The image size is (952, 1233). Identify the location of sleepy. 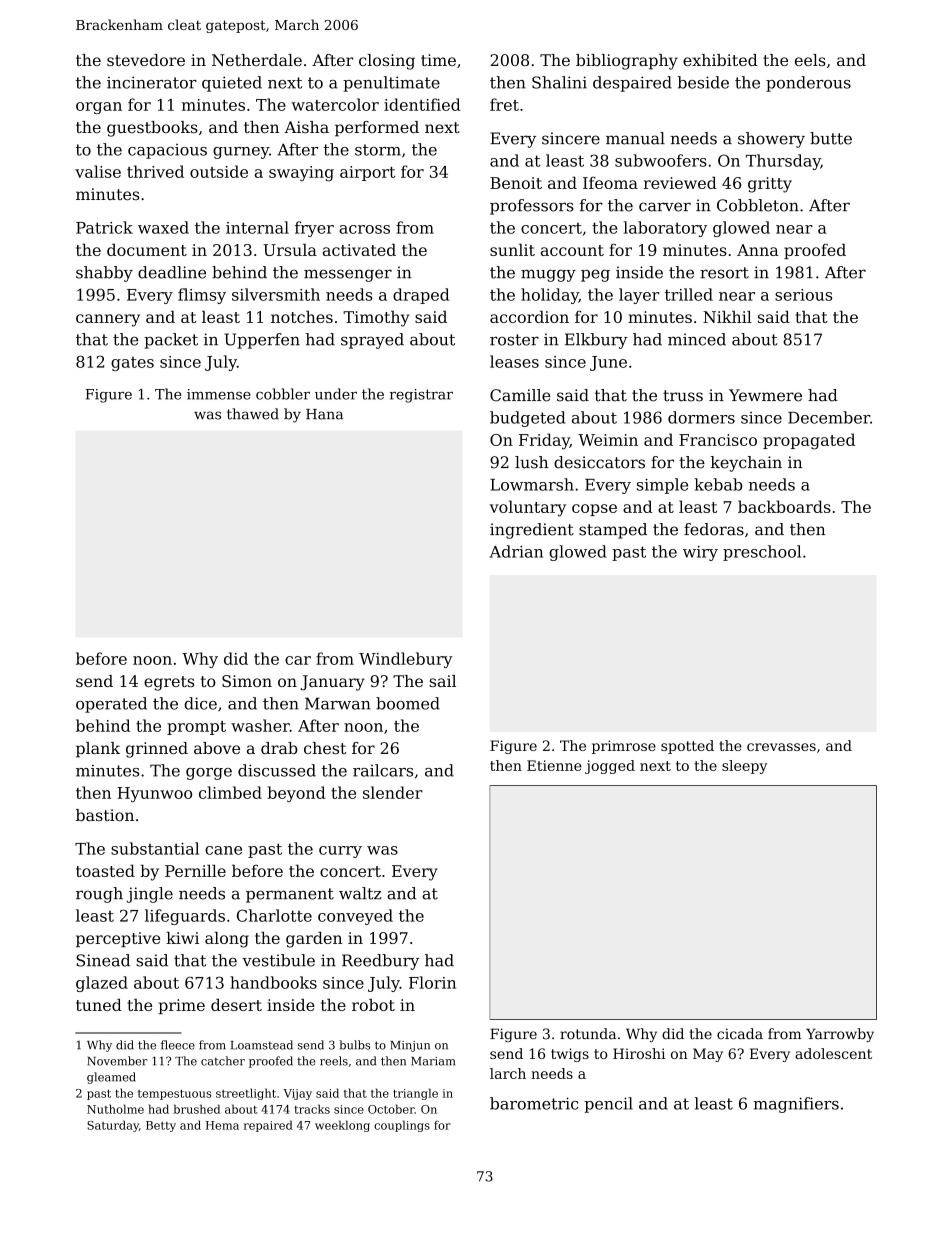
(744, 767).
